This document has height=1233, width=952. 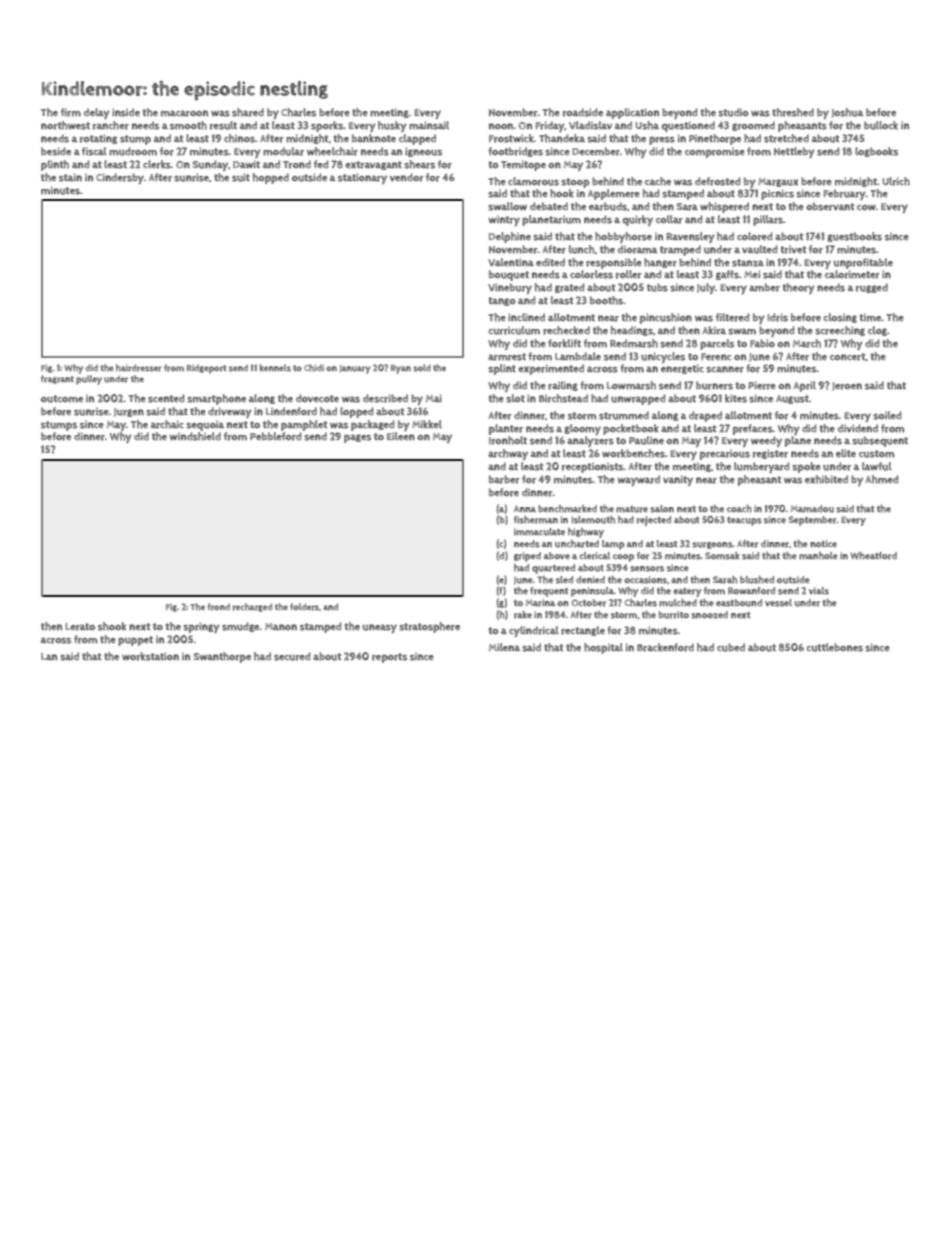 I want to click on September, so click(x=812, y=521).
